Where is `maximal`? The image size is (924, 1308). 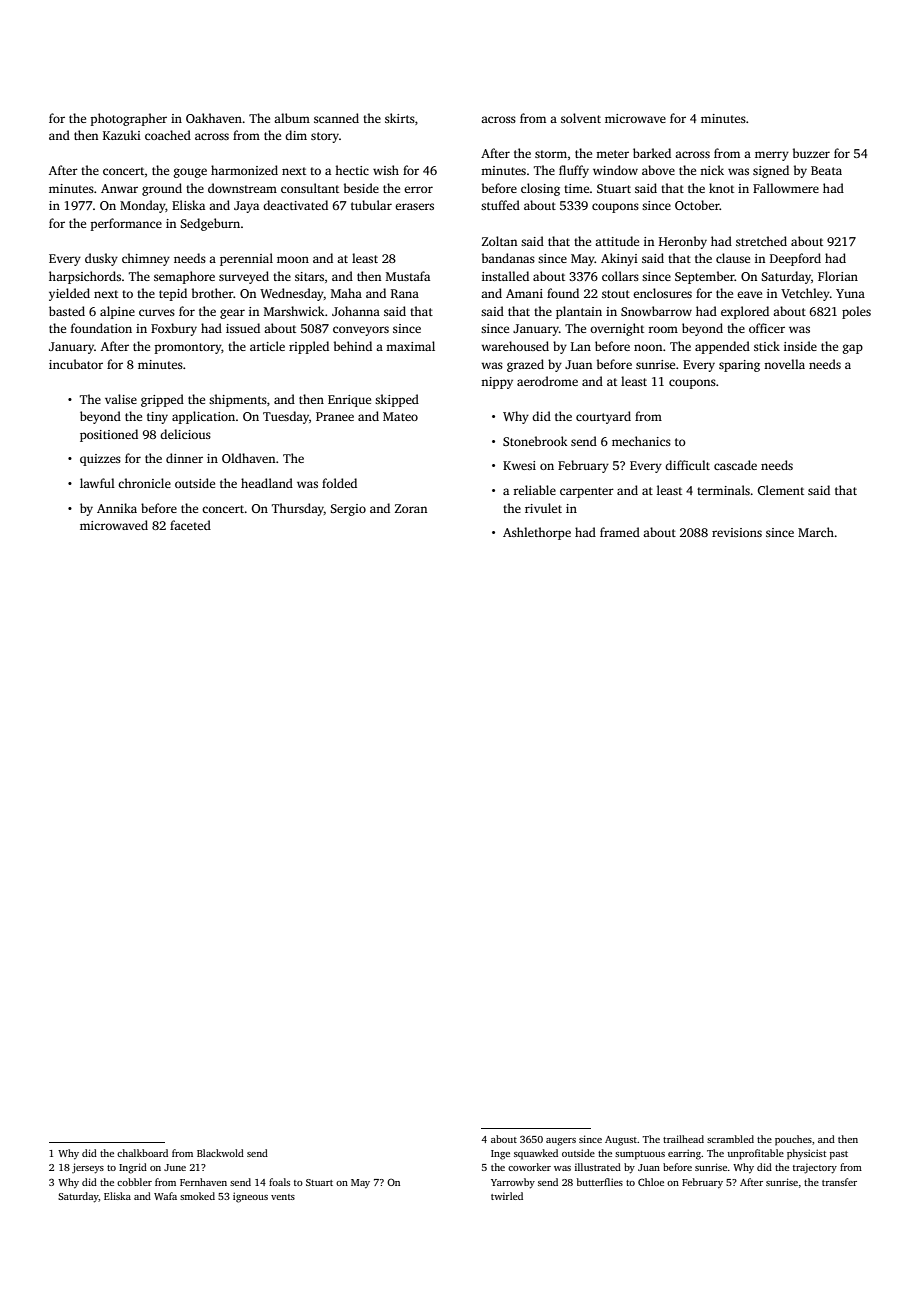
maximal is located at coordinates (410, 346).
